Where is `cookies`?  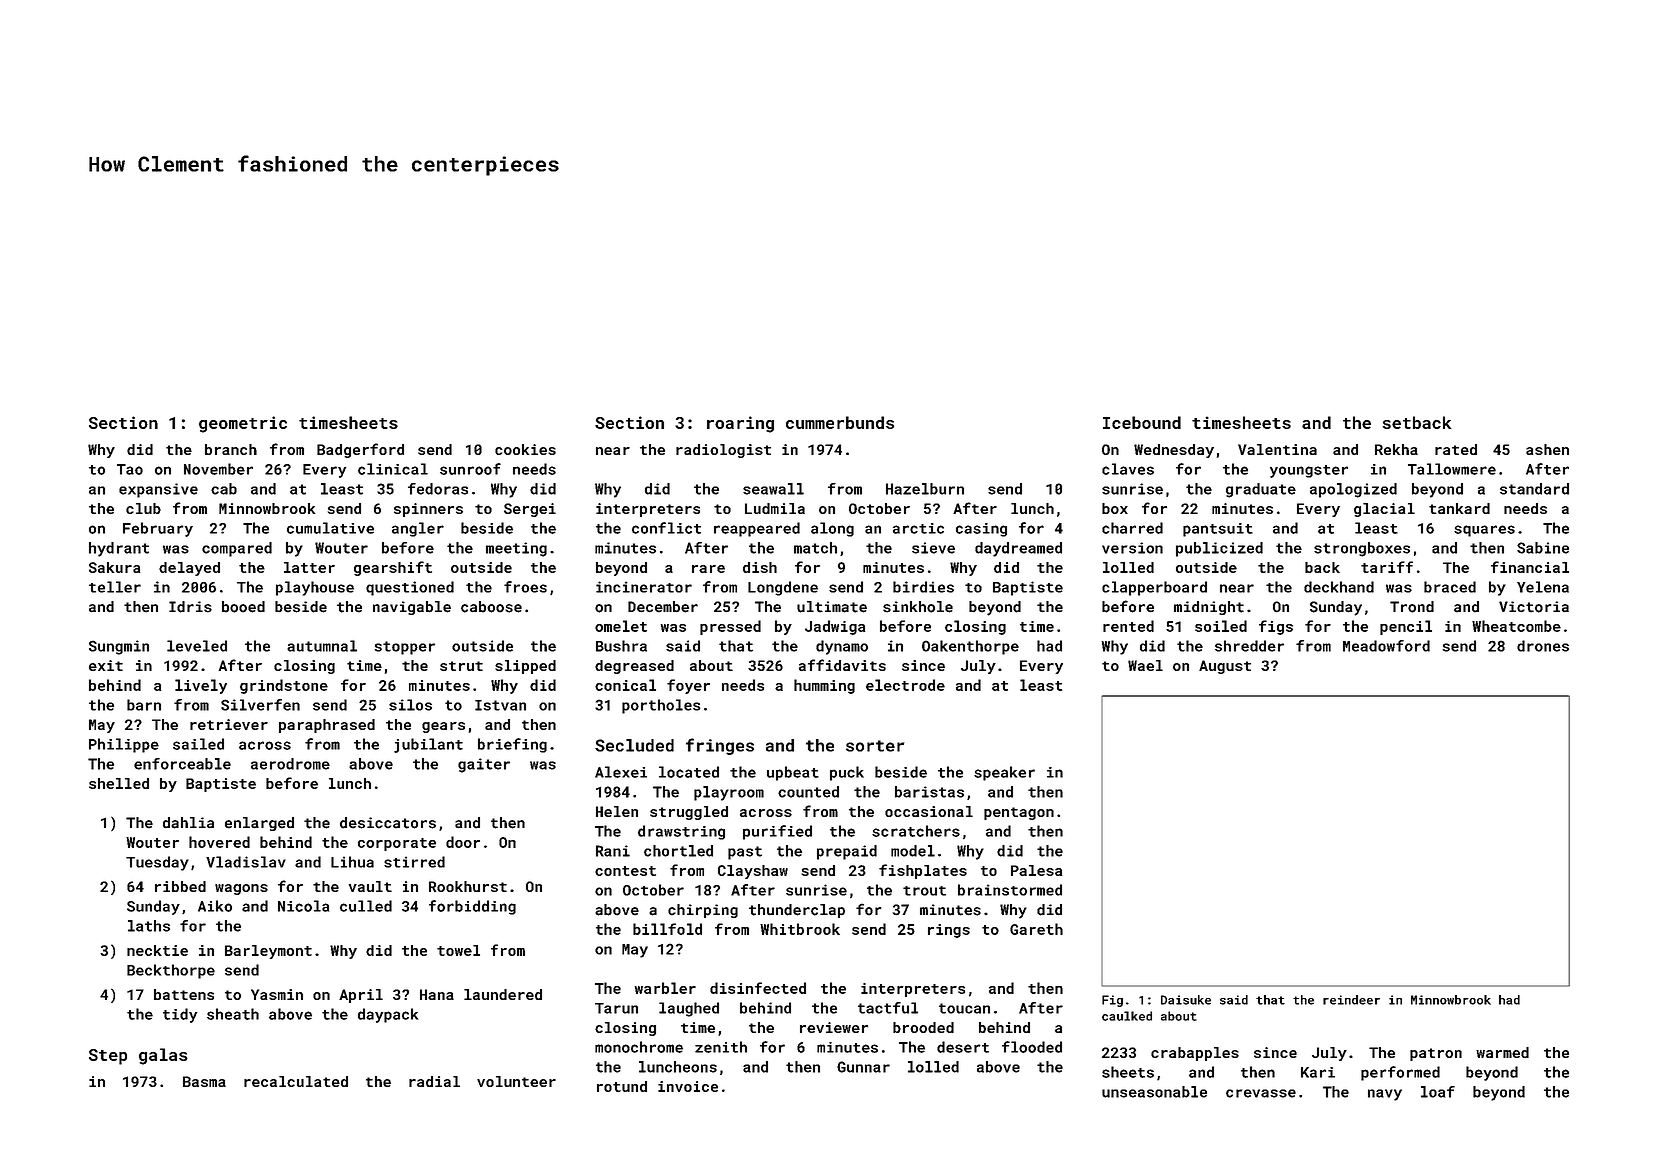
cookies is located at coordinates (525, 449).
